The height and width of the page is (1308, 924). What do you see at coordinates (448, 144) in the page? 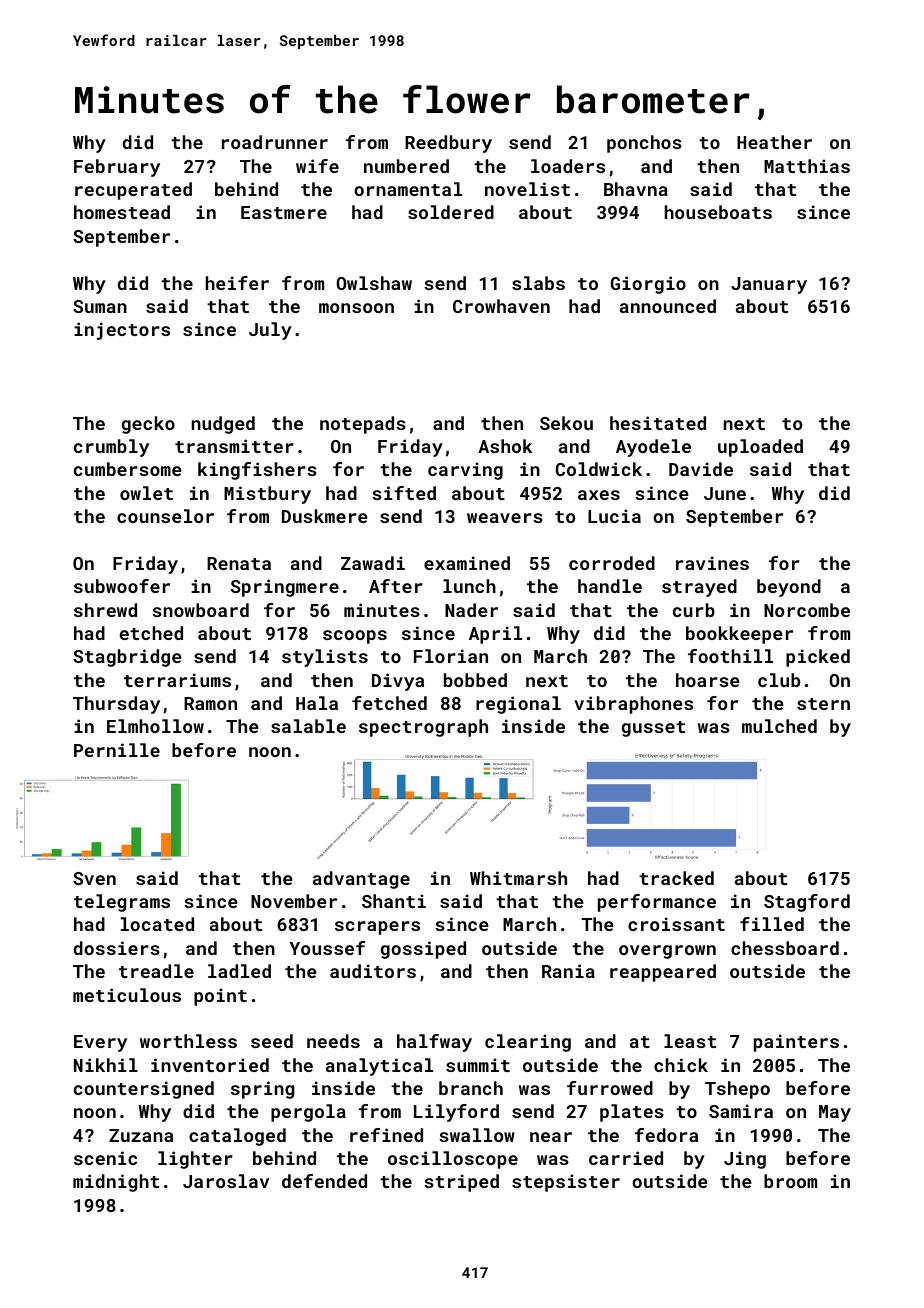
I see `Reedbury` at bounding box center [448, 144].
